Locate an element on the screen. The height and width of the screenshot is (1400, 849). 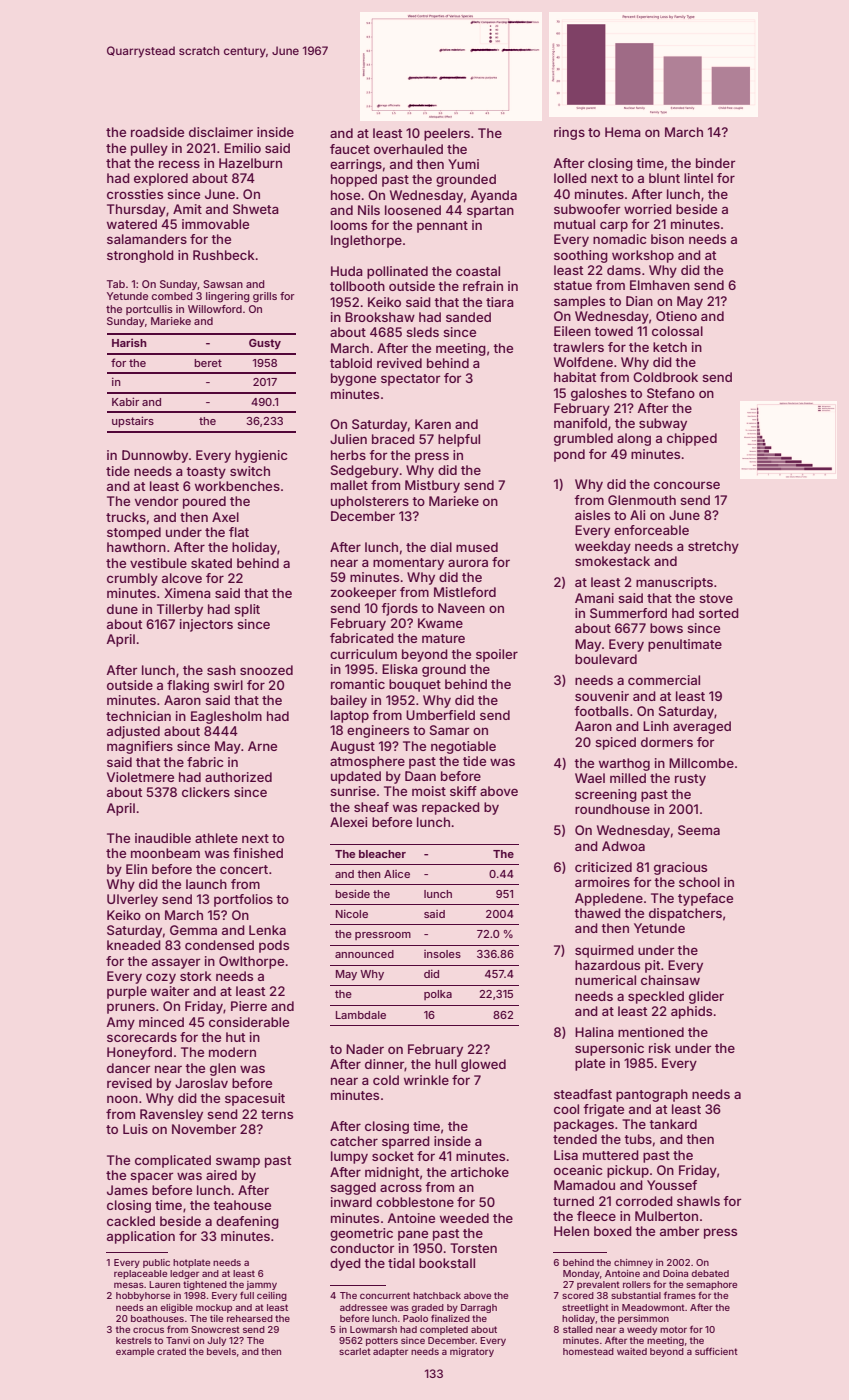
grills is located at coordinates (265, 297).
